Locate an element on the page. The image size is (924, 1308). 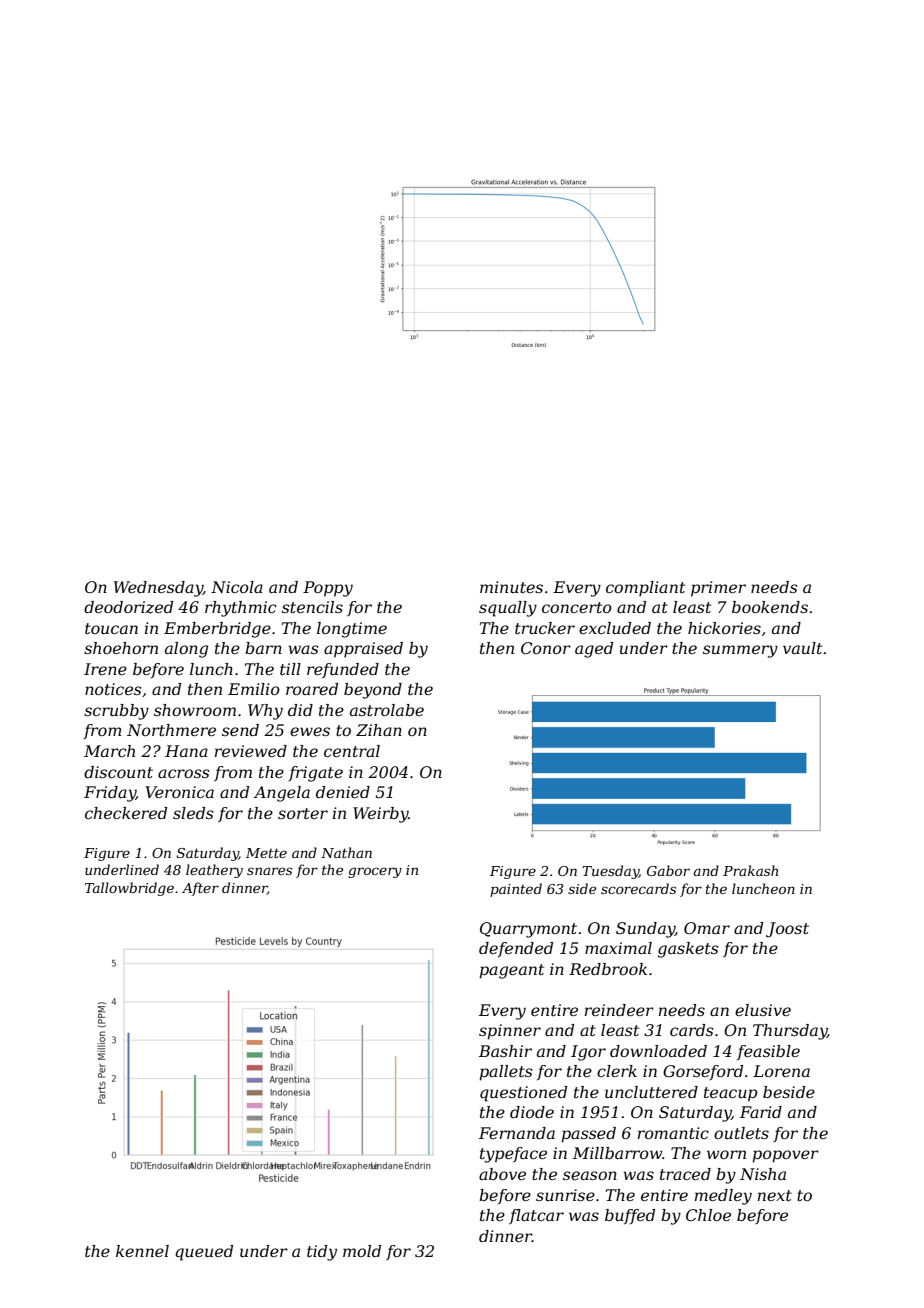
kennel is located at coordinates (142, 1251).
